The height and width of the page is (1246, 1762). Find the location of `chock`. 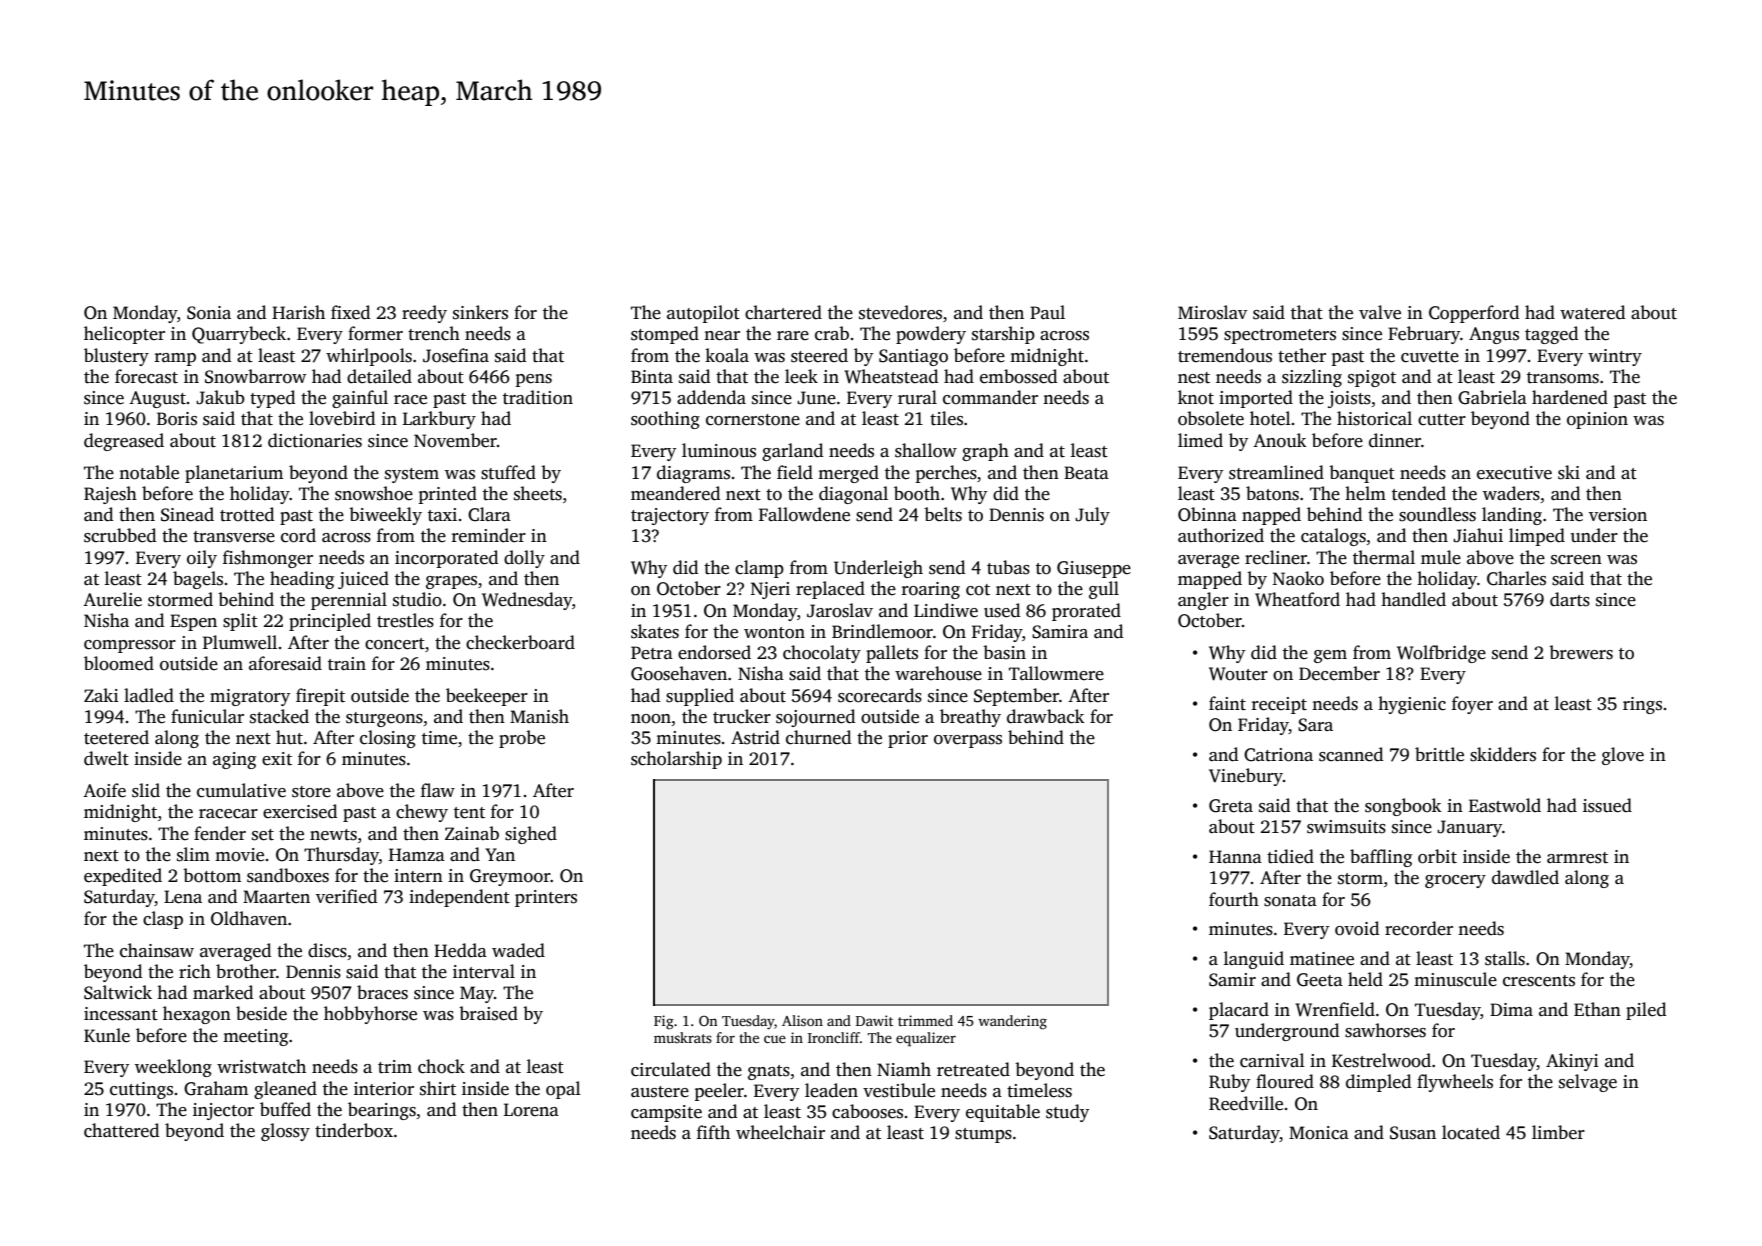

chock is located at coordinates (441, 1066).
